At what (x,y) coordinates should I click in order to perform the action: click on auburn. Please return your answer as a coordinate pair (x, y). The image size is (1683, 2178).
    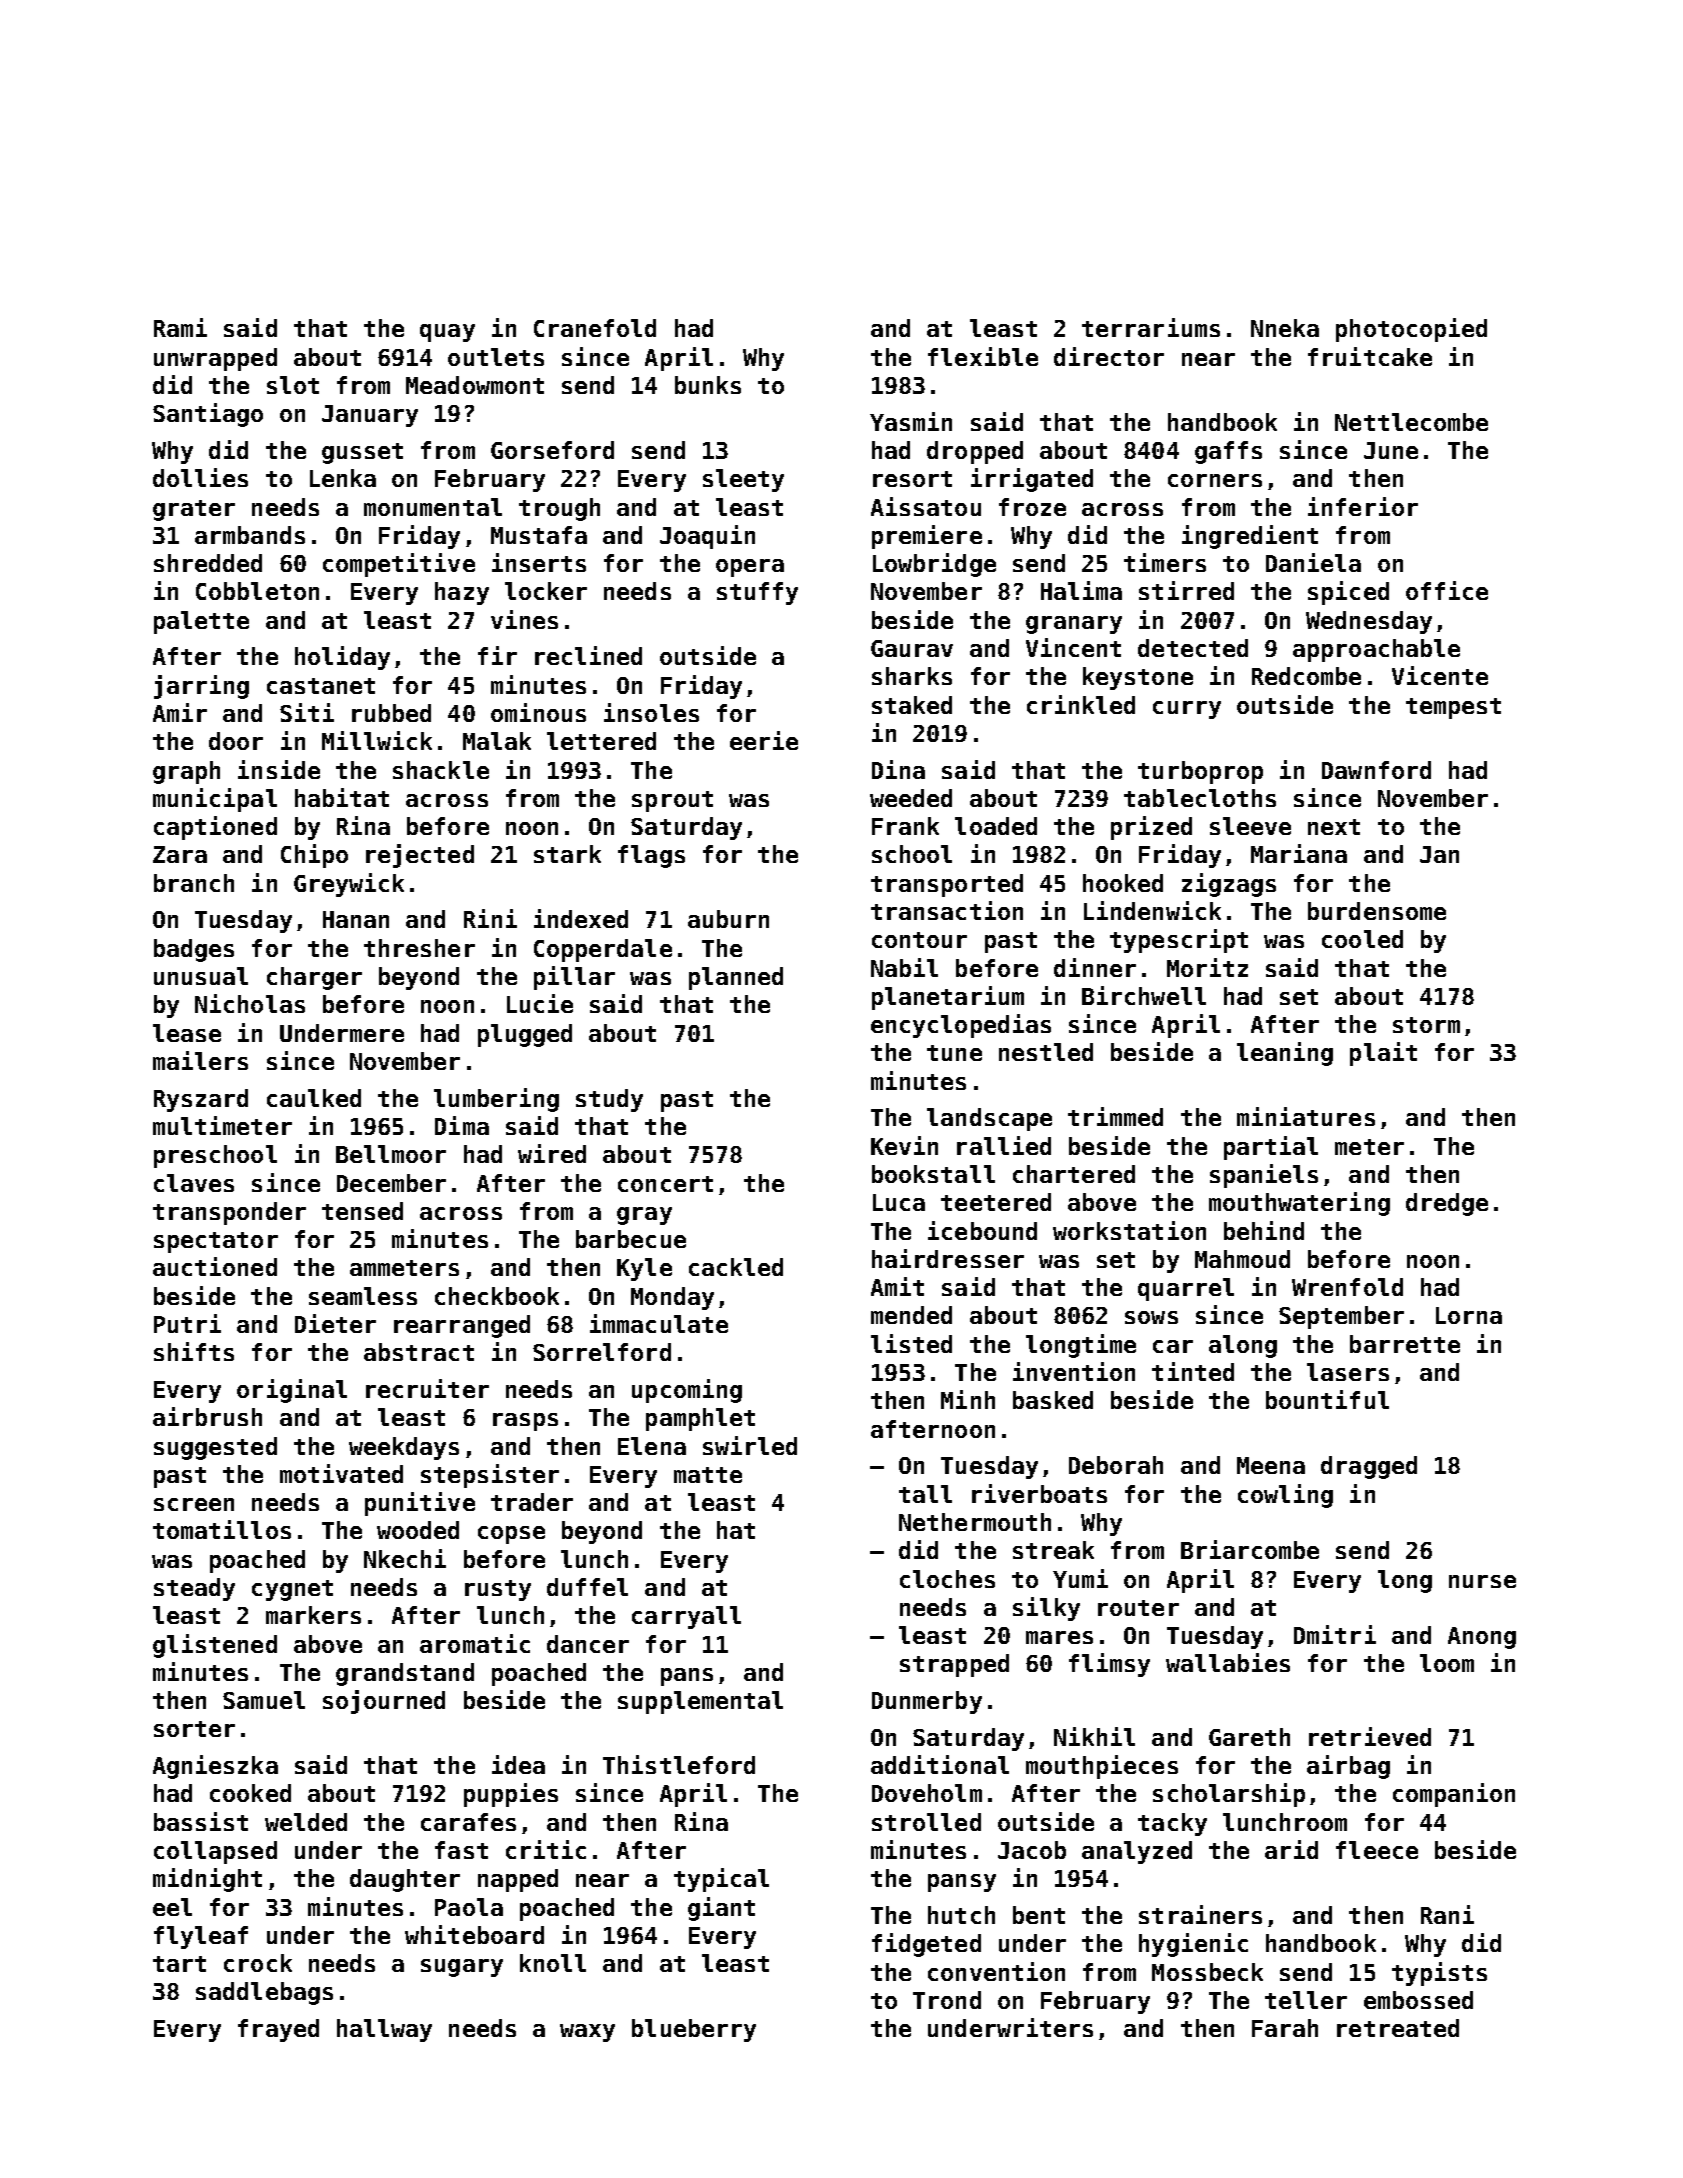
    Looking at the image, I should click on (728, 919).
